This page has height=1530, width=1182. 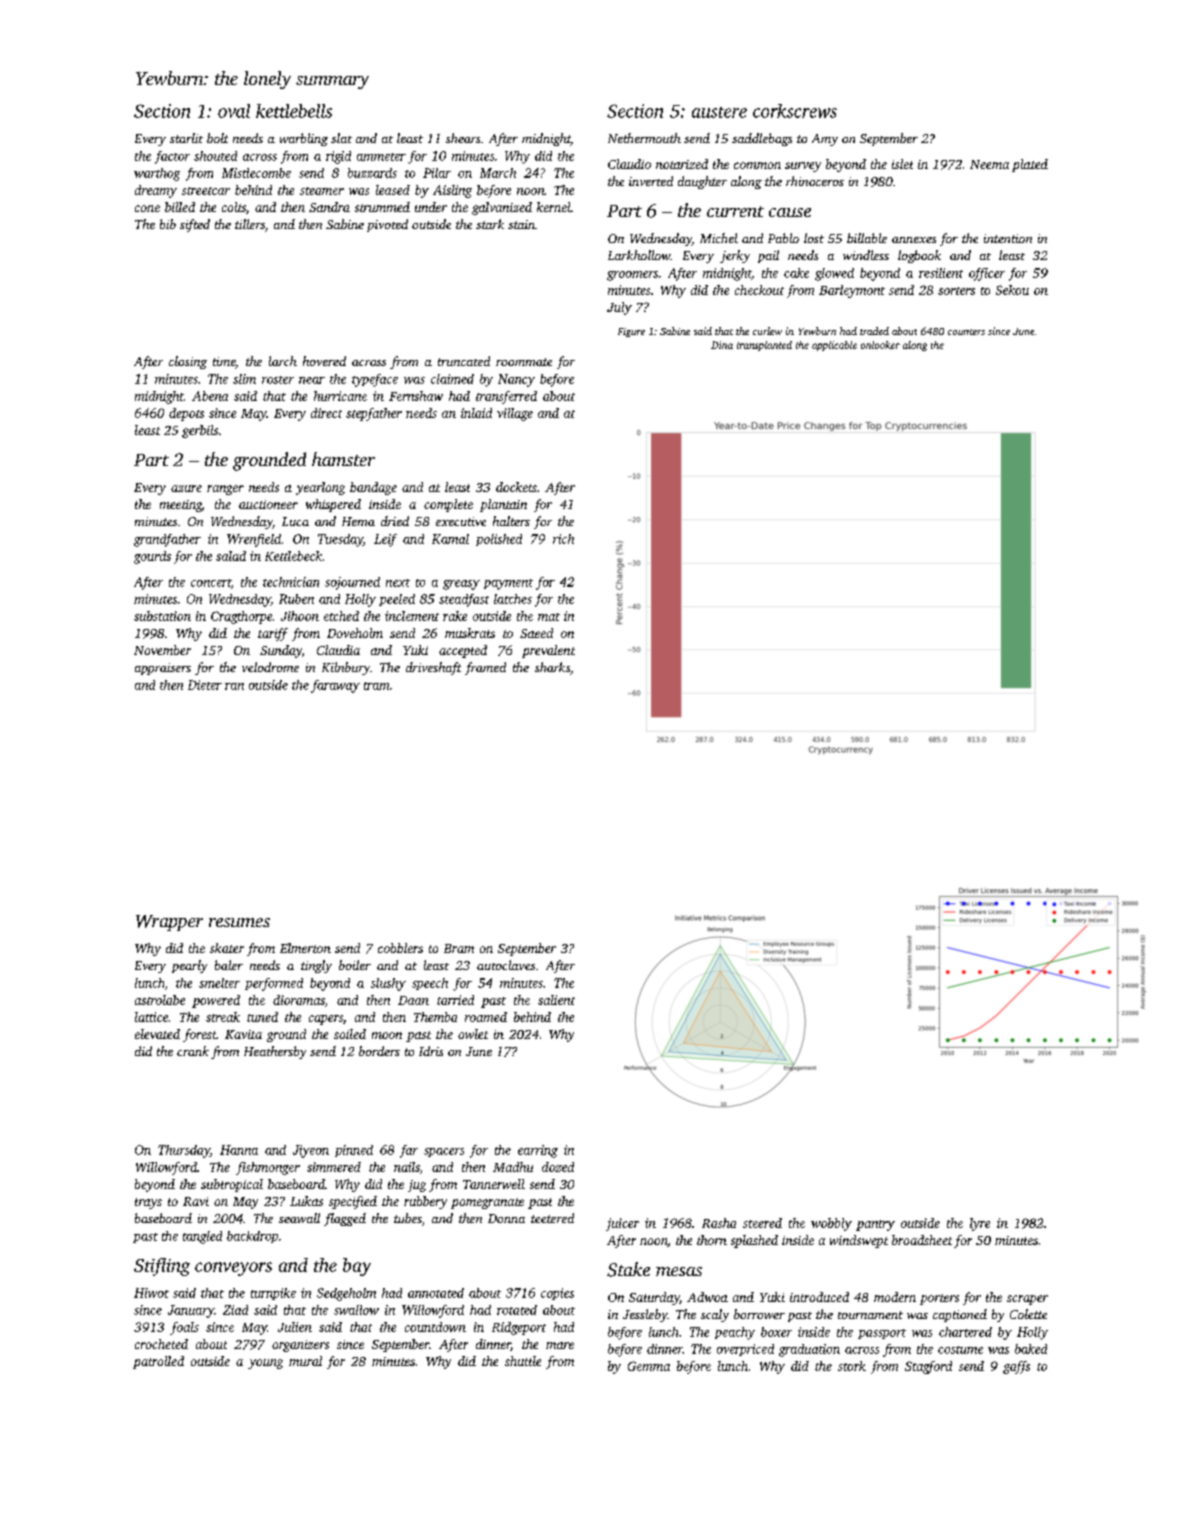 What do you see at coordinates (1030, 165) in the page?
I see `plated` at bounding box center [1030, 165].
